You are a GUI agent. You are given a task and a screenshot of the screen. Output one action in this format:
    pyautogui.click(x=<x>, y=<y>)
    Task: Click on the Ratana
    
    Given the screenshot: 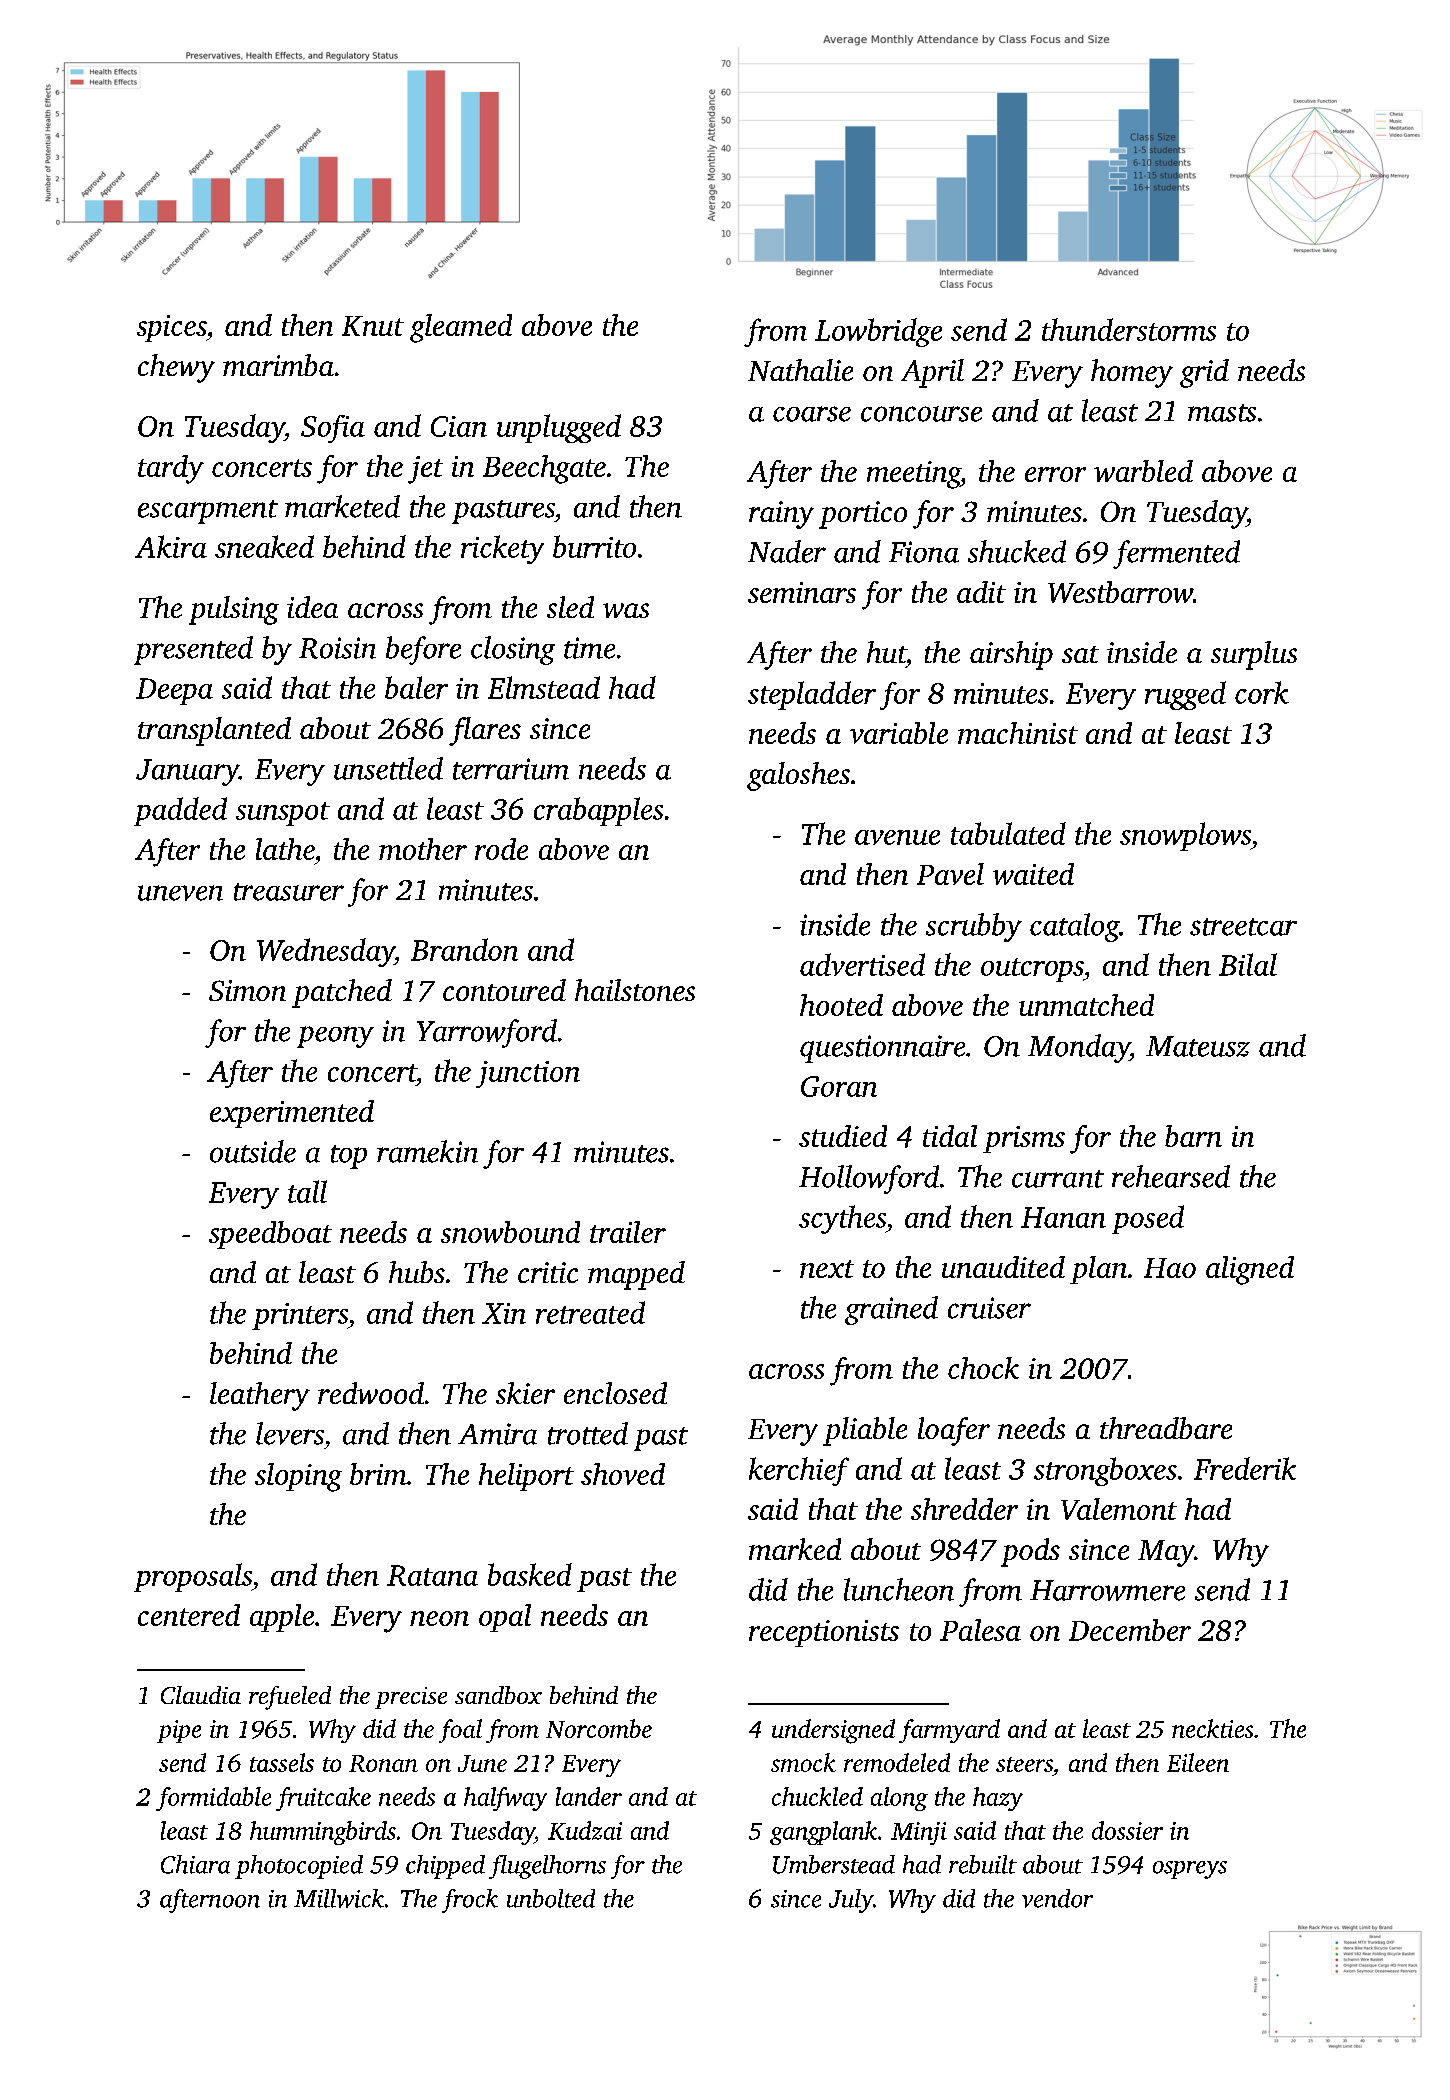 What is the action you would take?
    pyautogui.click(x=432, y=1575)
